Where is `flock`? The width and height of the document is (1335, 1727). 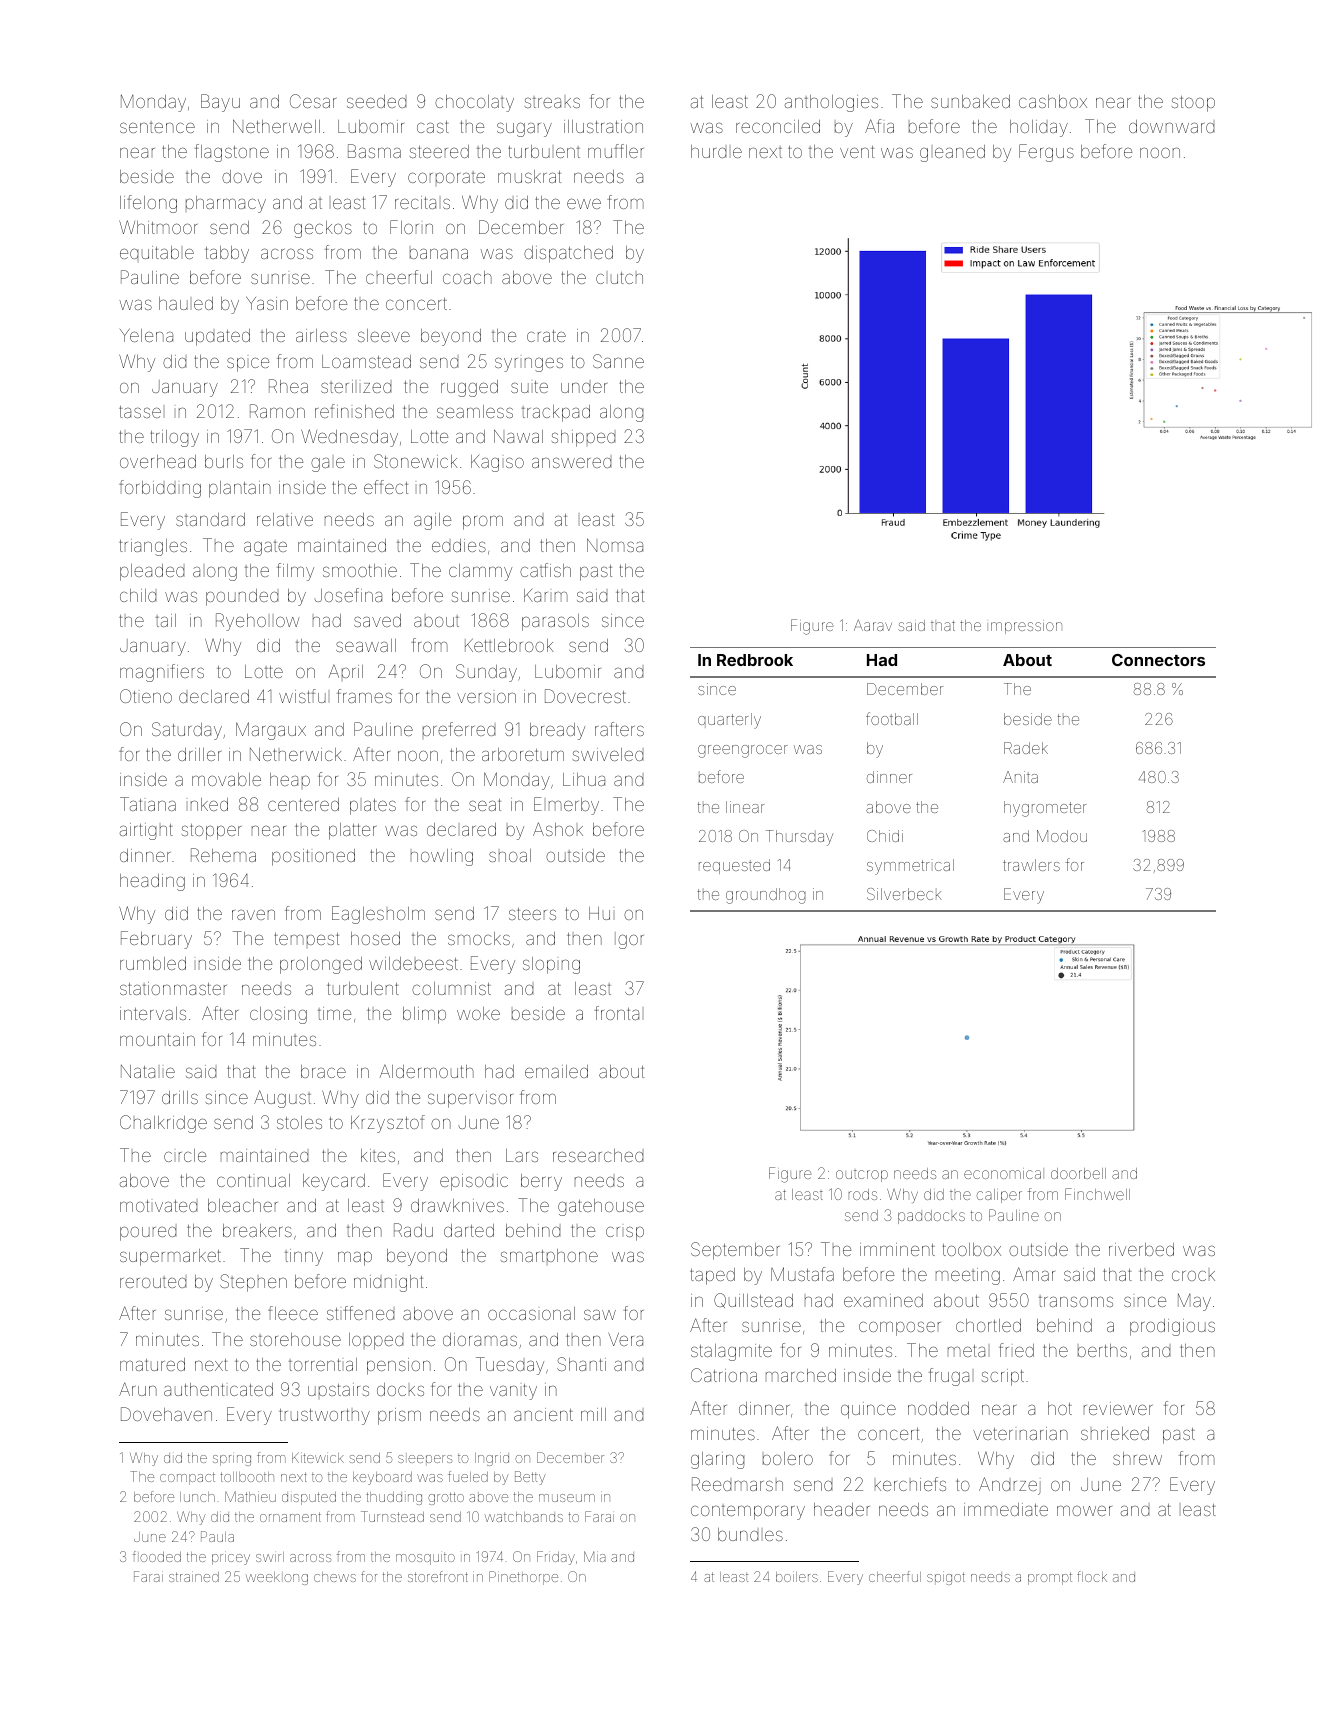 flock is located at coordinates (1092, 1576).
